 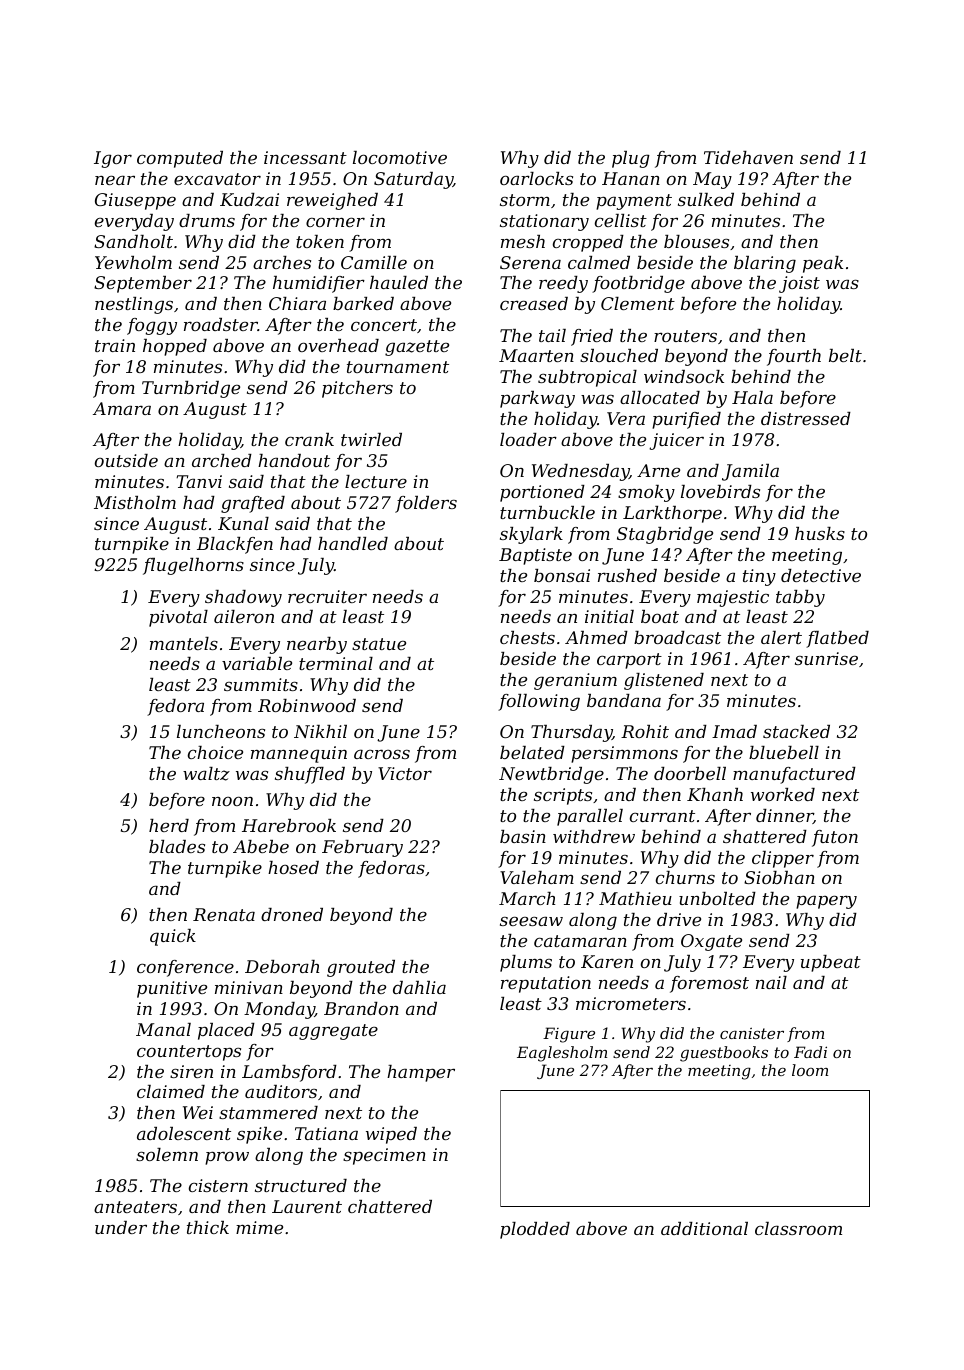 I want to click on chattered, so click(x=390, y=1206).
